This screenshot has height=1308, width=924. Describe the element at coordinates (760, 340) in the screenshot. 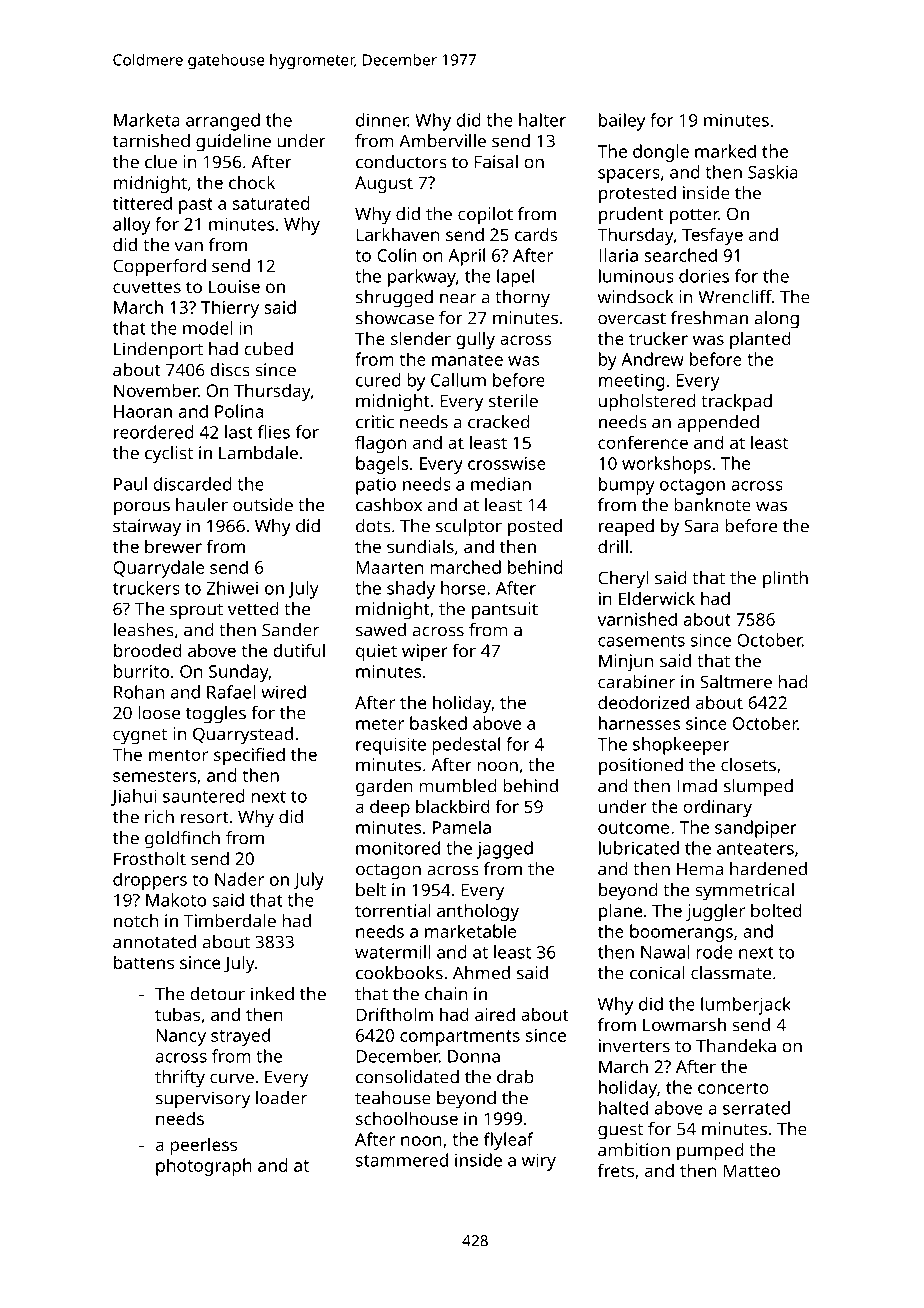

I see `planted` at that location.
